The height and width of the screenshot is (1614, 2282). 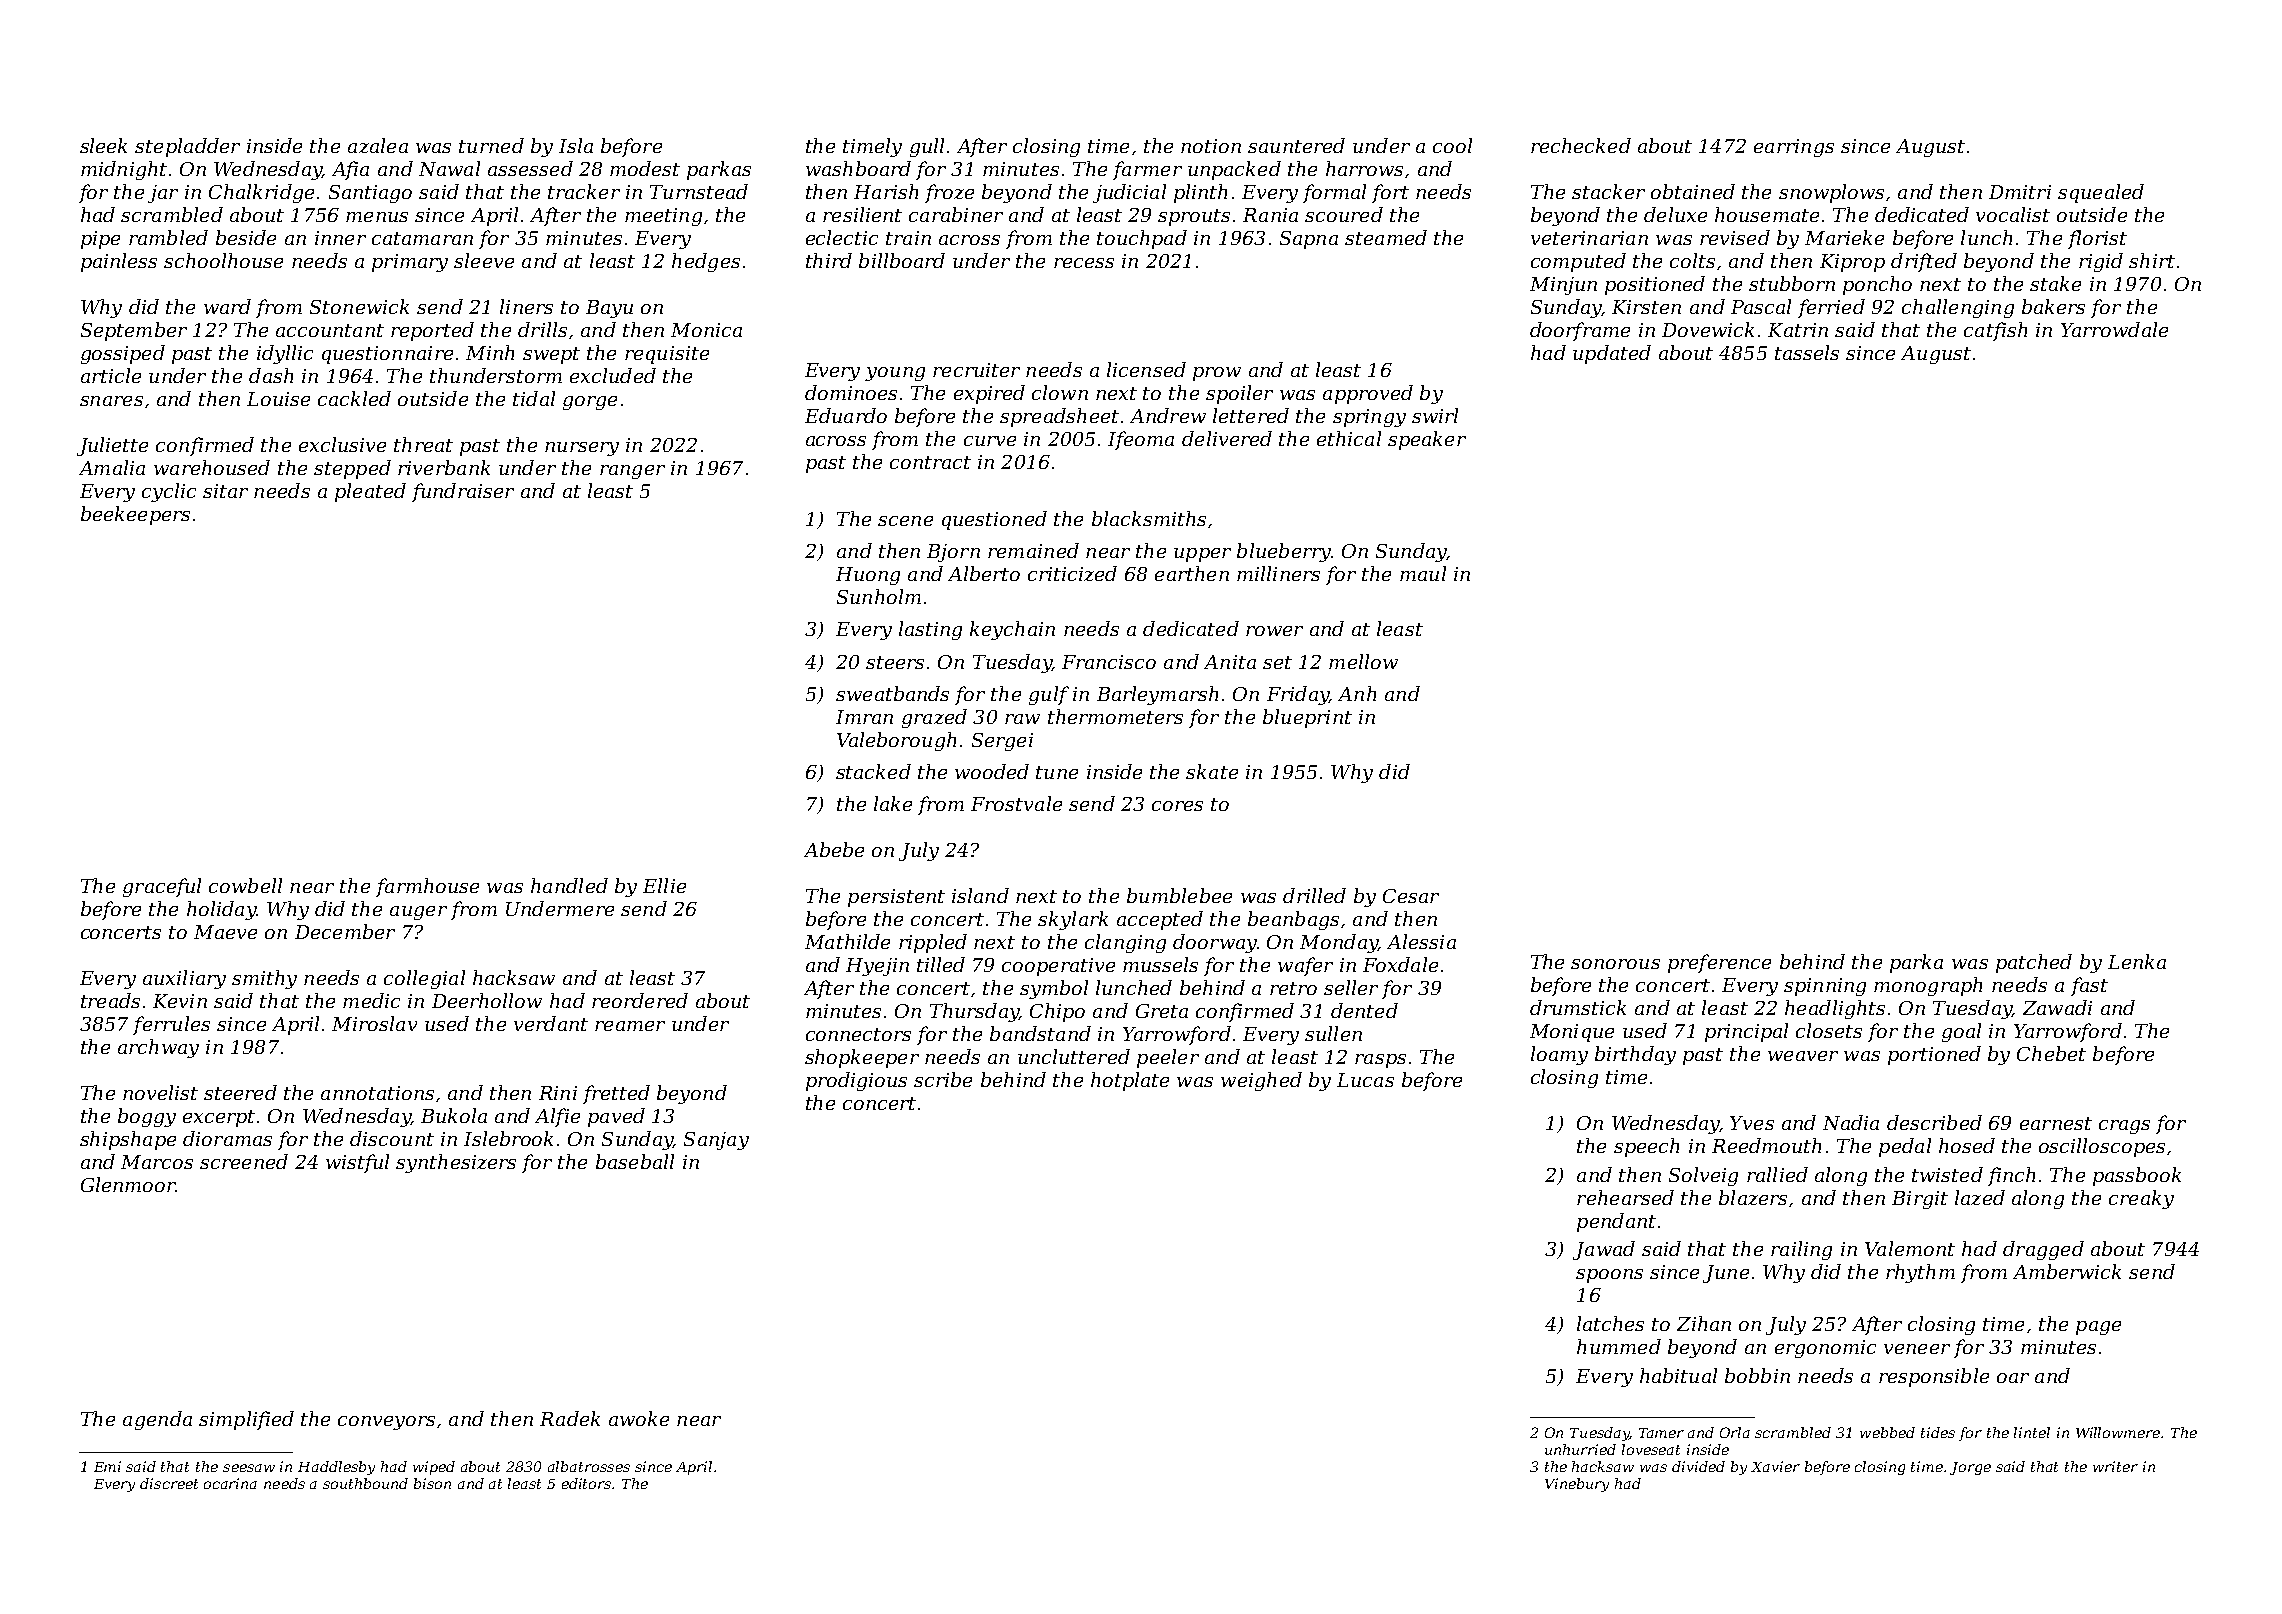 I want to click on spreadsheet, so click(x=1059, y=417).
